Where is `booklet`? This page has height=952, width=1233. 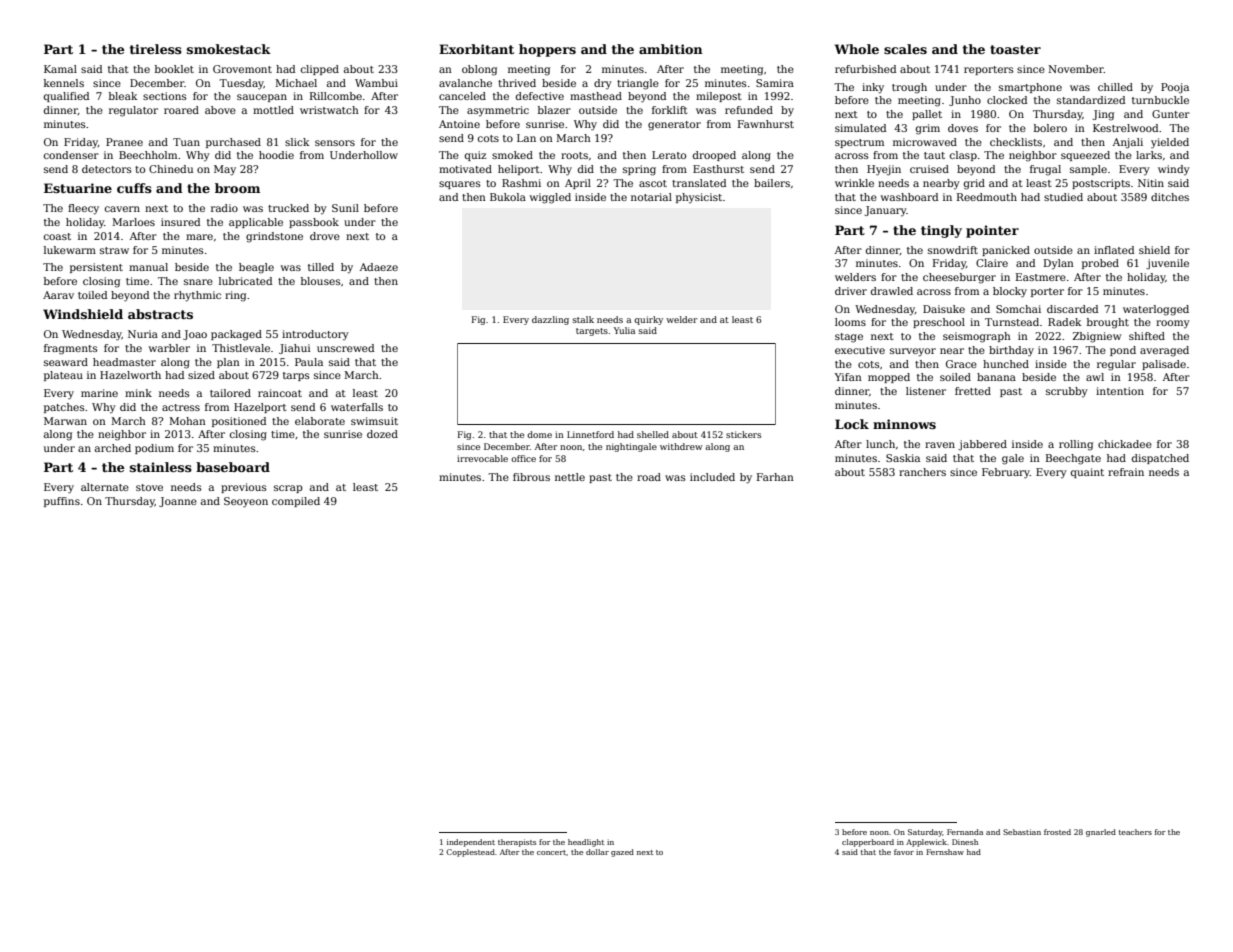
booklet is located at coordinates (174, 69).
